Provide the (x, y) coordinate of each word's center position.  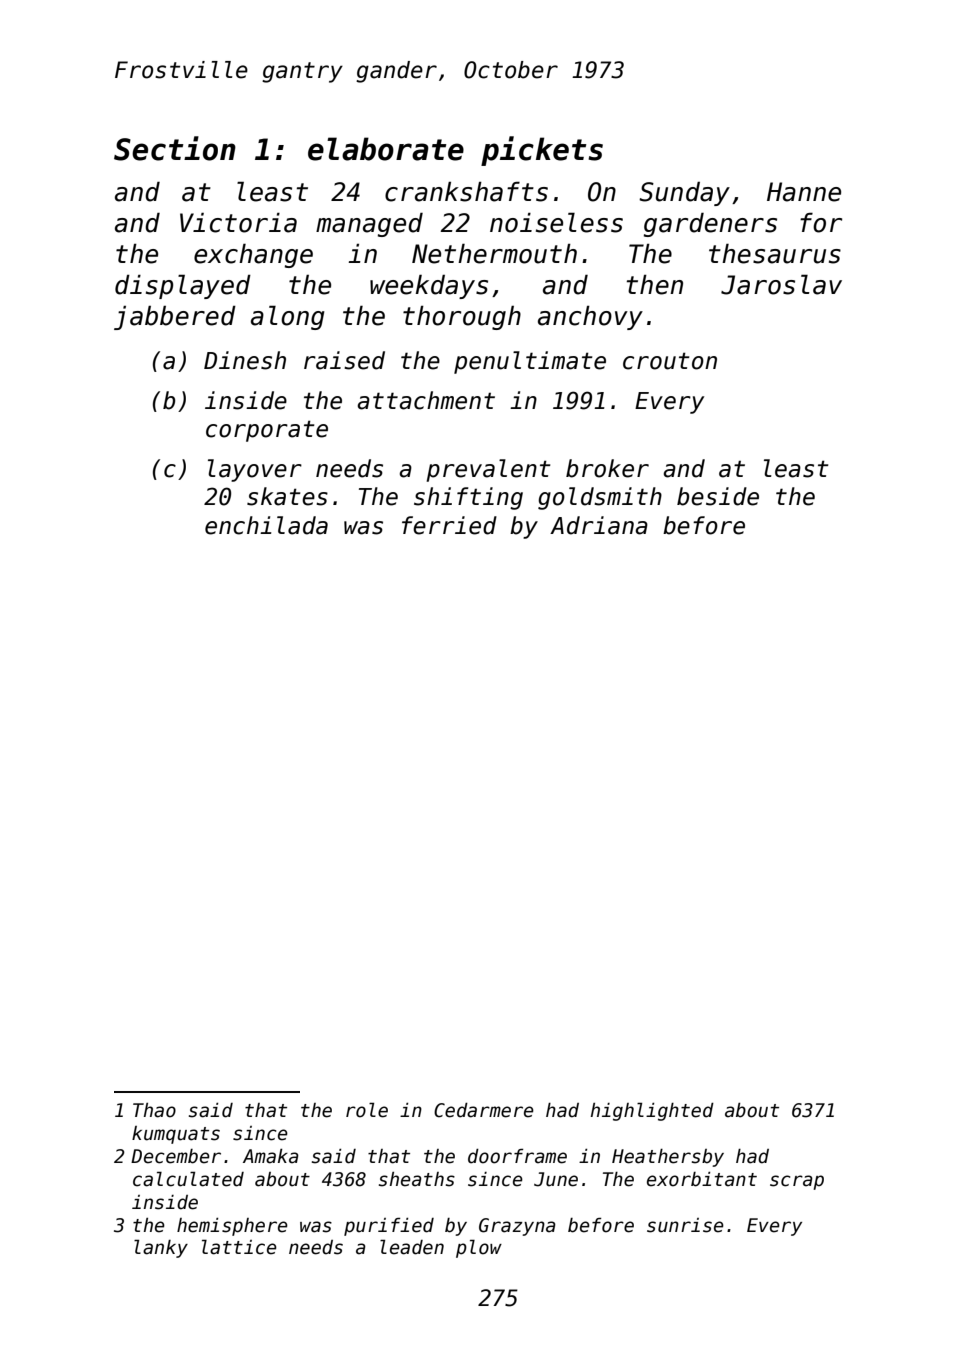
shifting (468, 498)
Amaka (271, 1156)
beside (718, 496)
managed (369, 225)
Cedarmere (484, 1110)
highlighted (652, 1111)
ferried (449, 525)
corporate (267, 431)
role (367, 1110)
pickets (542, 151)
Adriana (599, 525)
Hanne (804, 192)
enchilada (266, 525)
